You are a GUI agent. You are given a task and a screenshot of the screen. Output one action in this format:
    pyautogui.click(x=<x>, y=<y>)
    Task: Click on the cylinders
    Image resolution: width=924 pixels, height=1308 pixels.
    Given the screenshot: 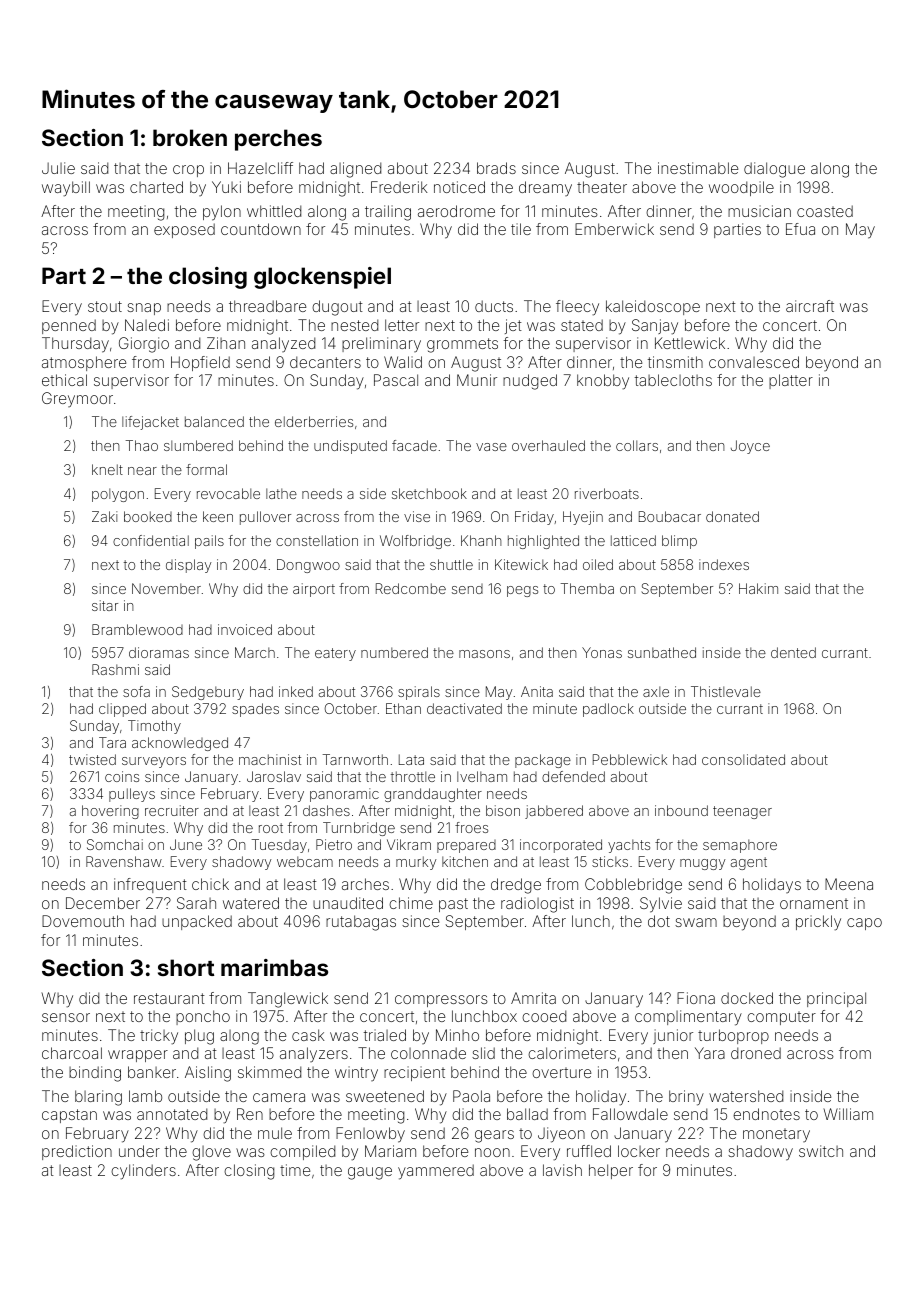 What is the action you would take?
    pyautogui.click(x=143, y=1172)
